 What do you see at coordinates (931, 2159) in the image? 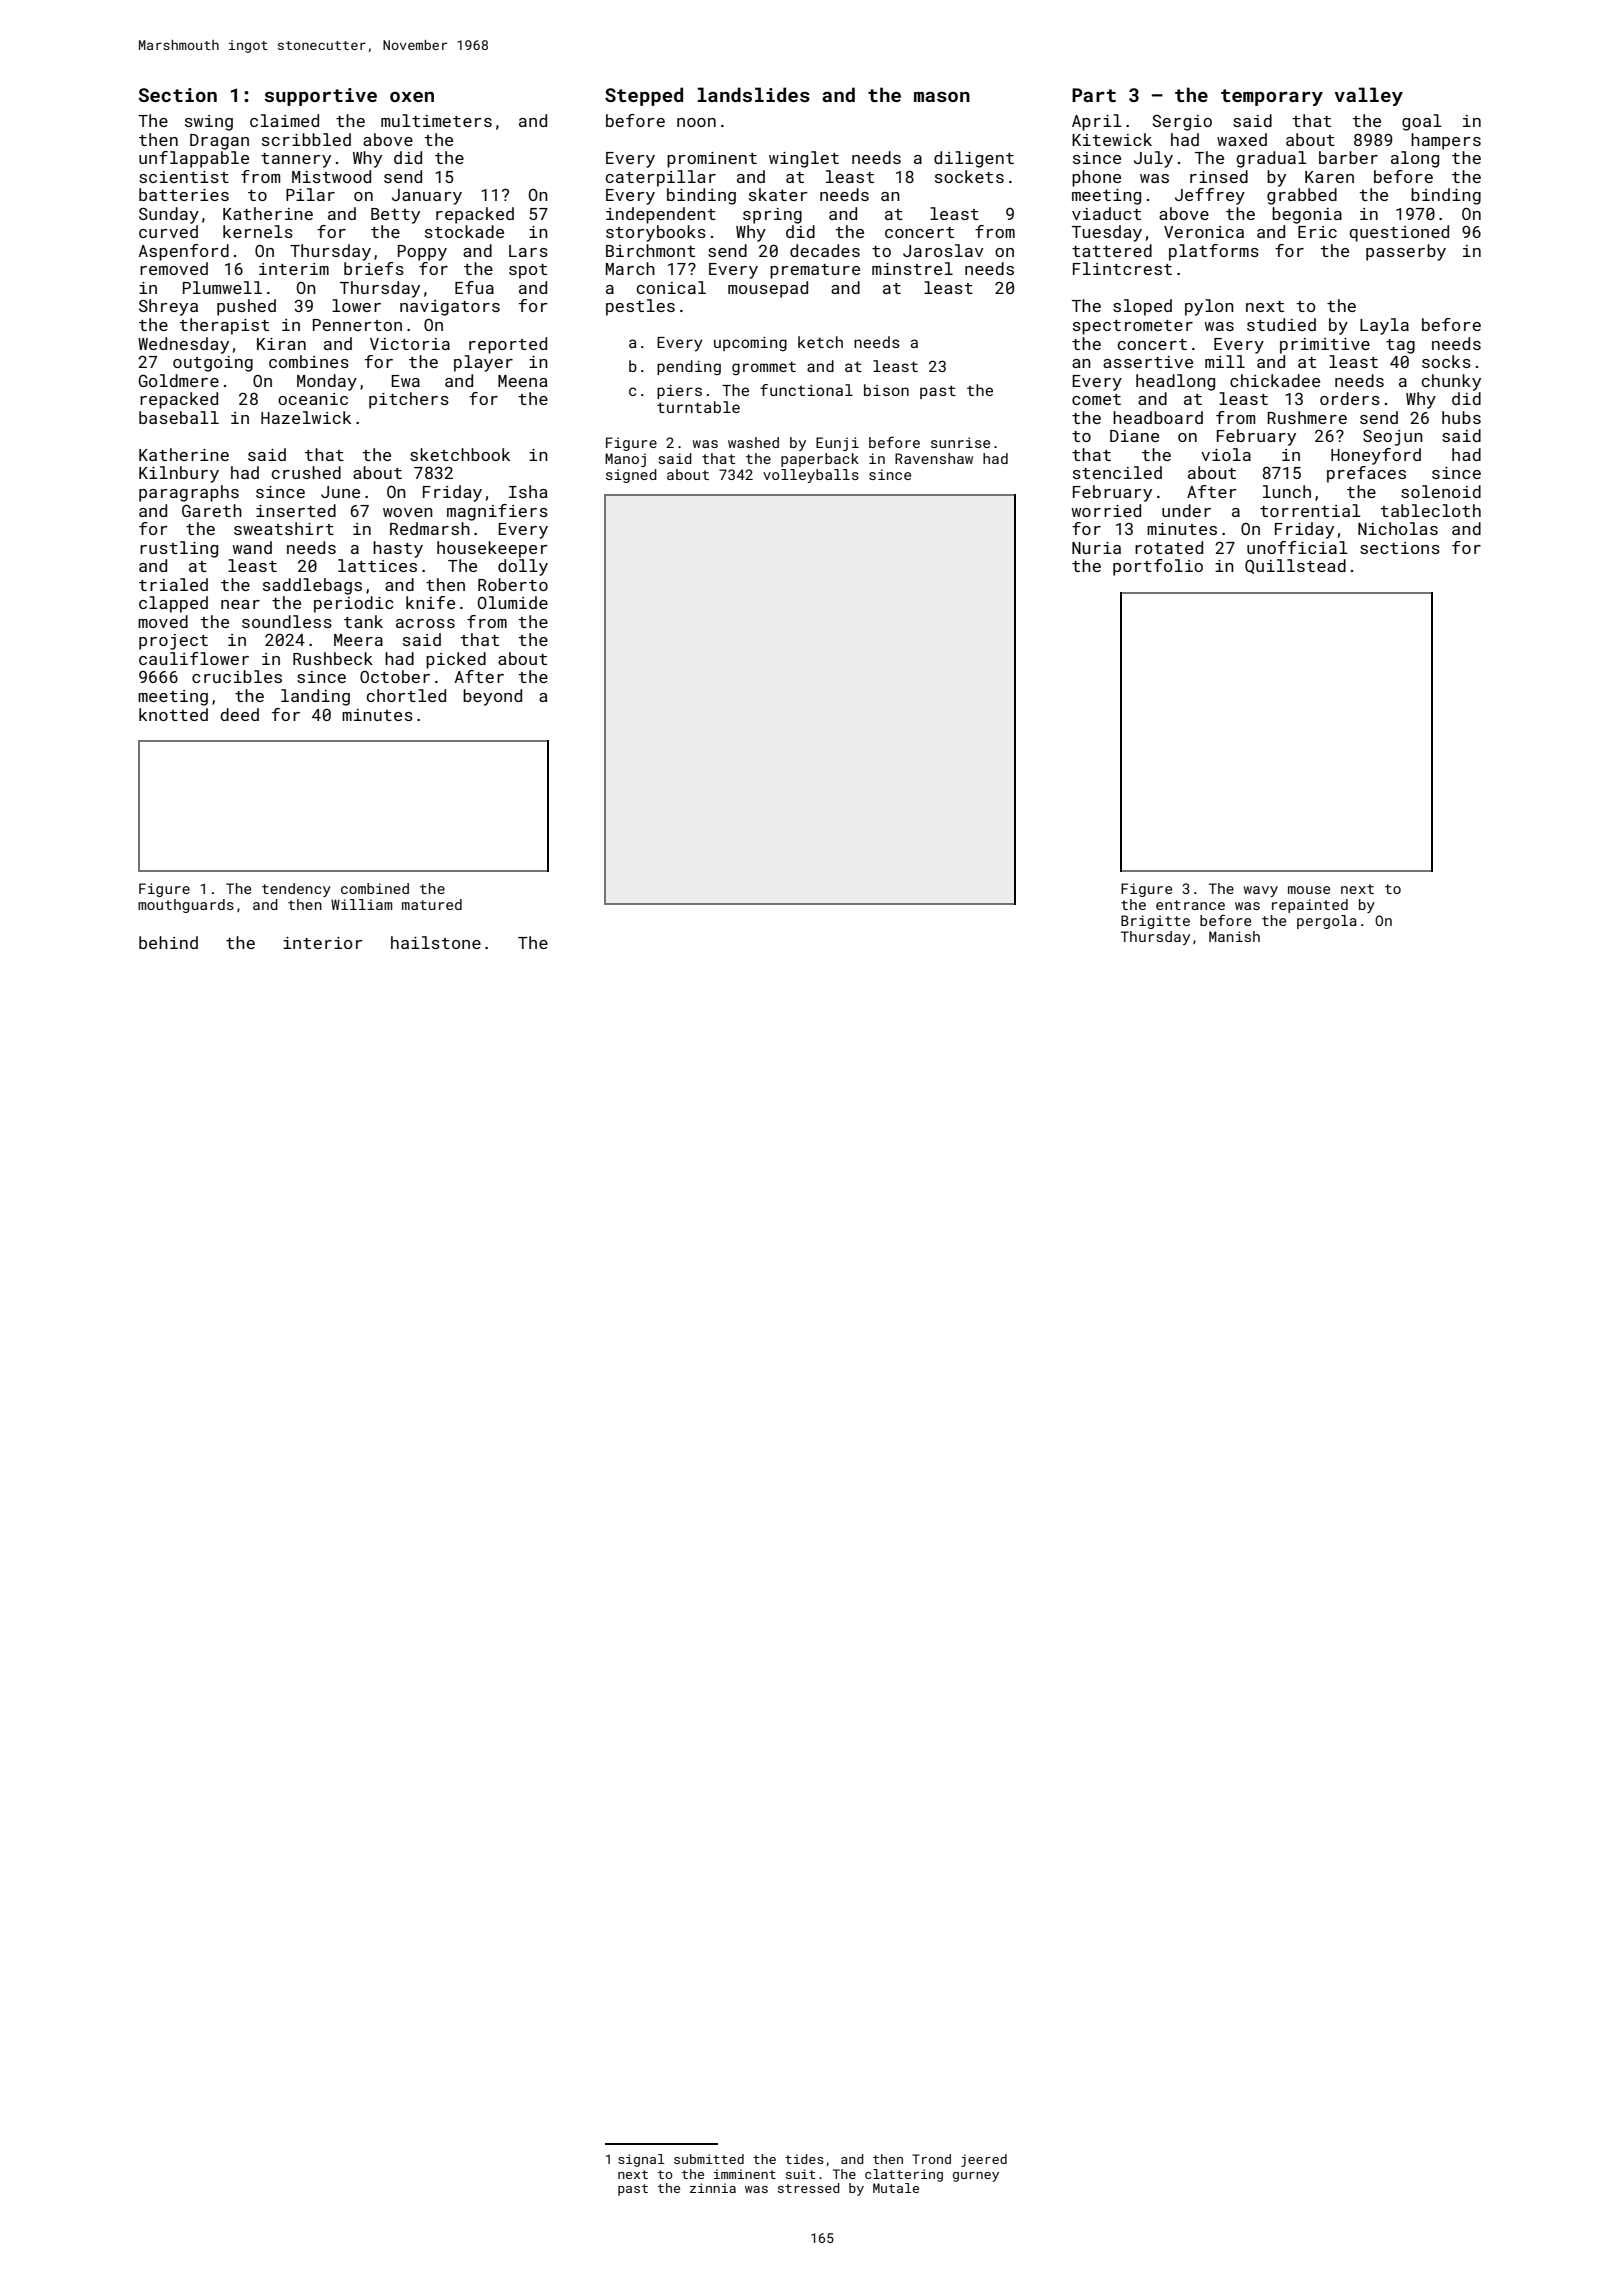
I see `Trond` at bounding box center [931, 2159].
